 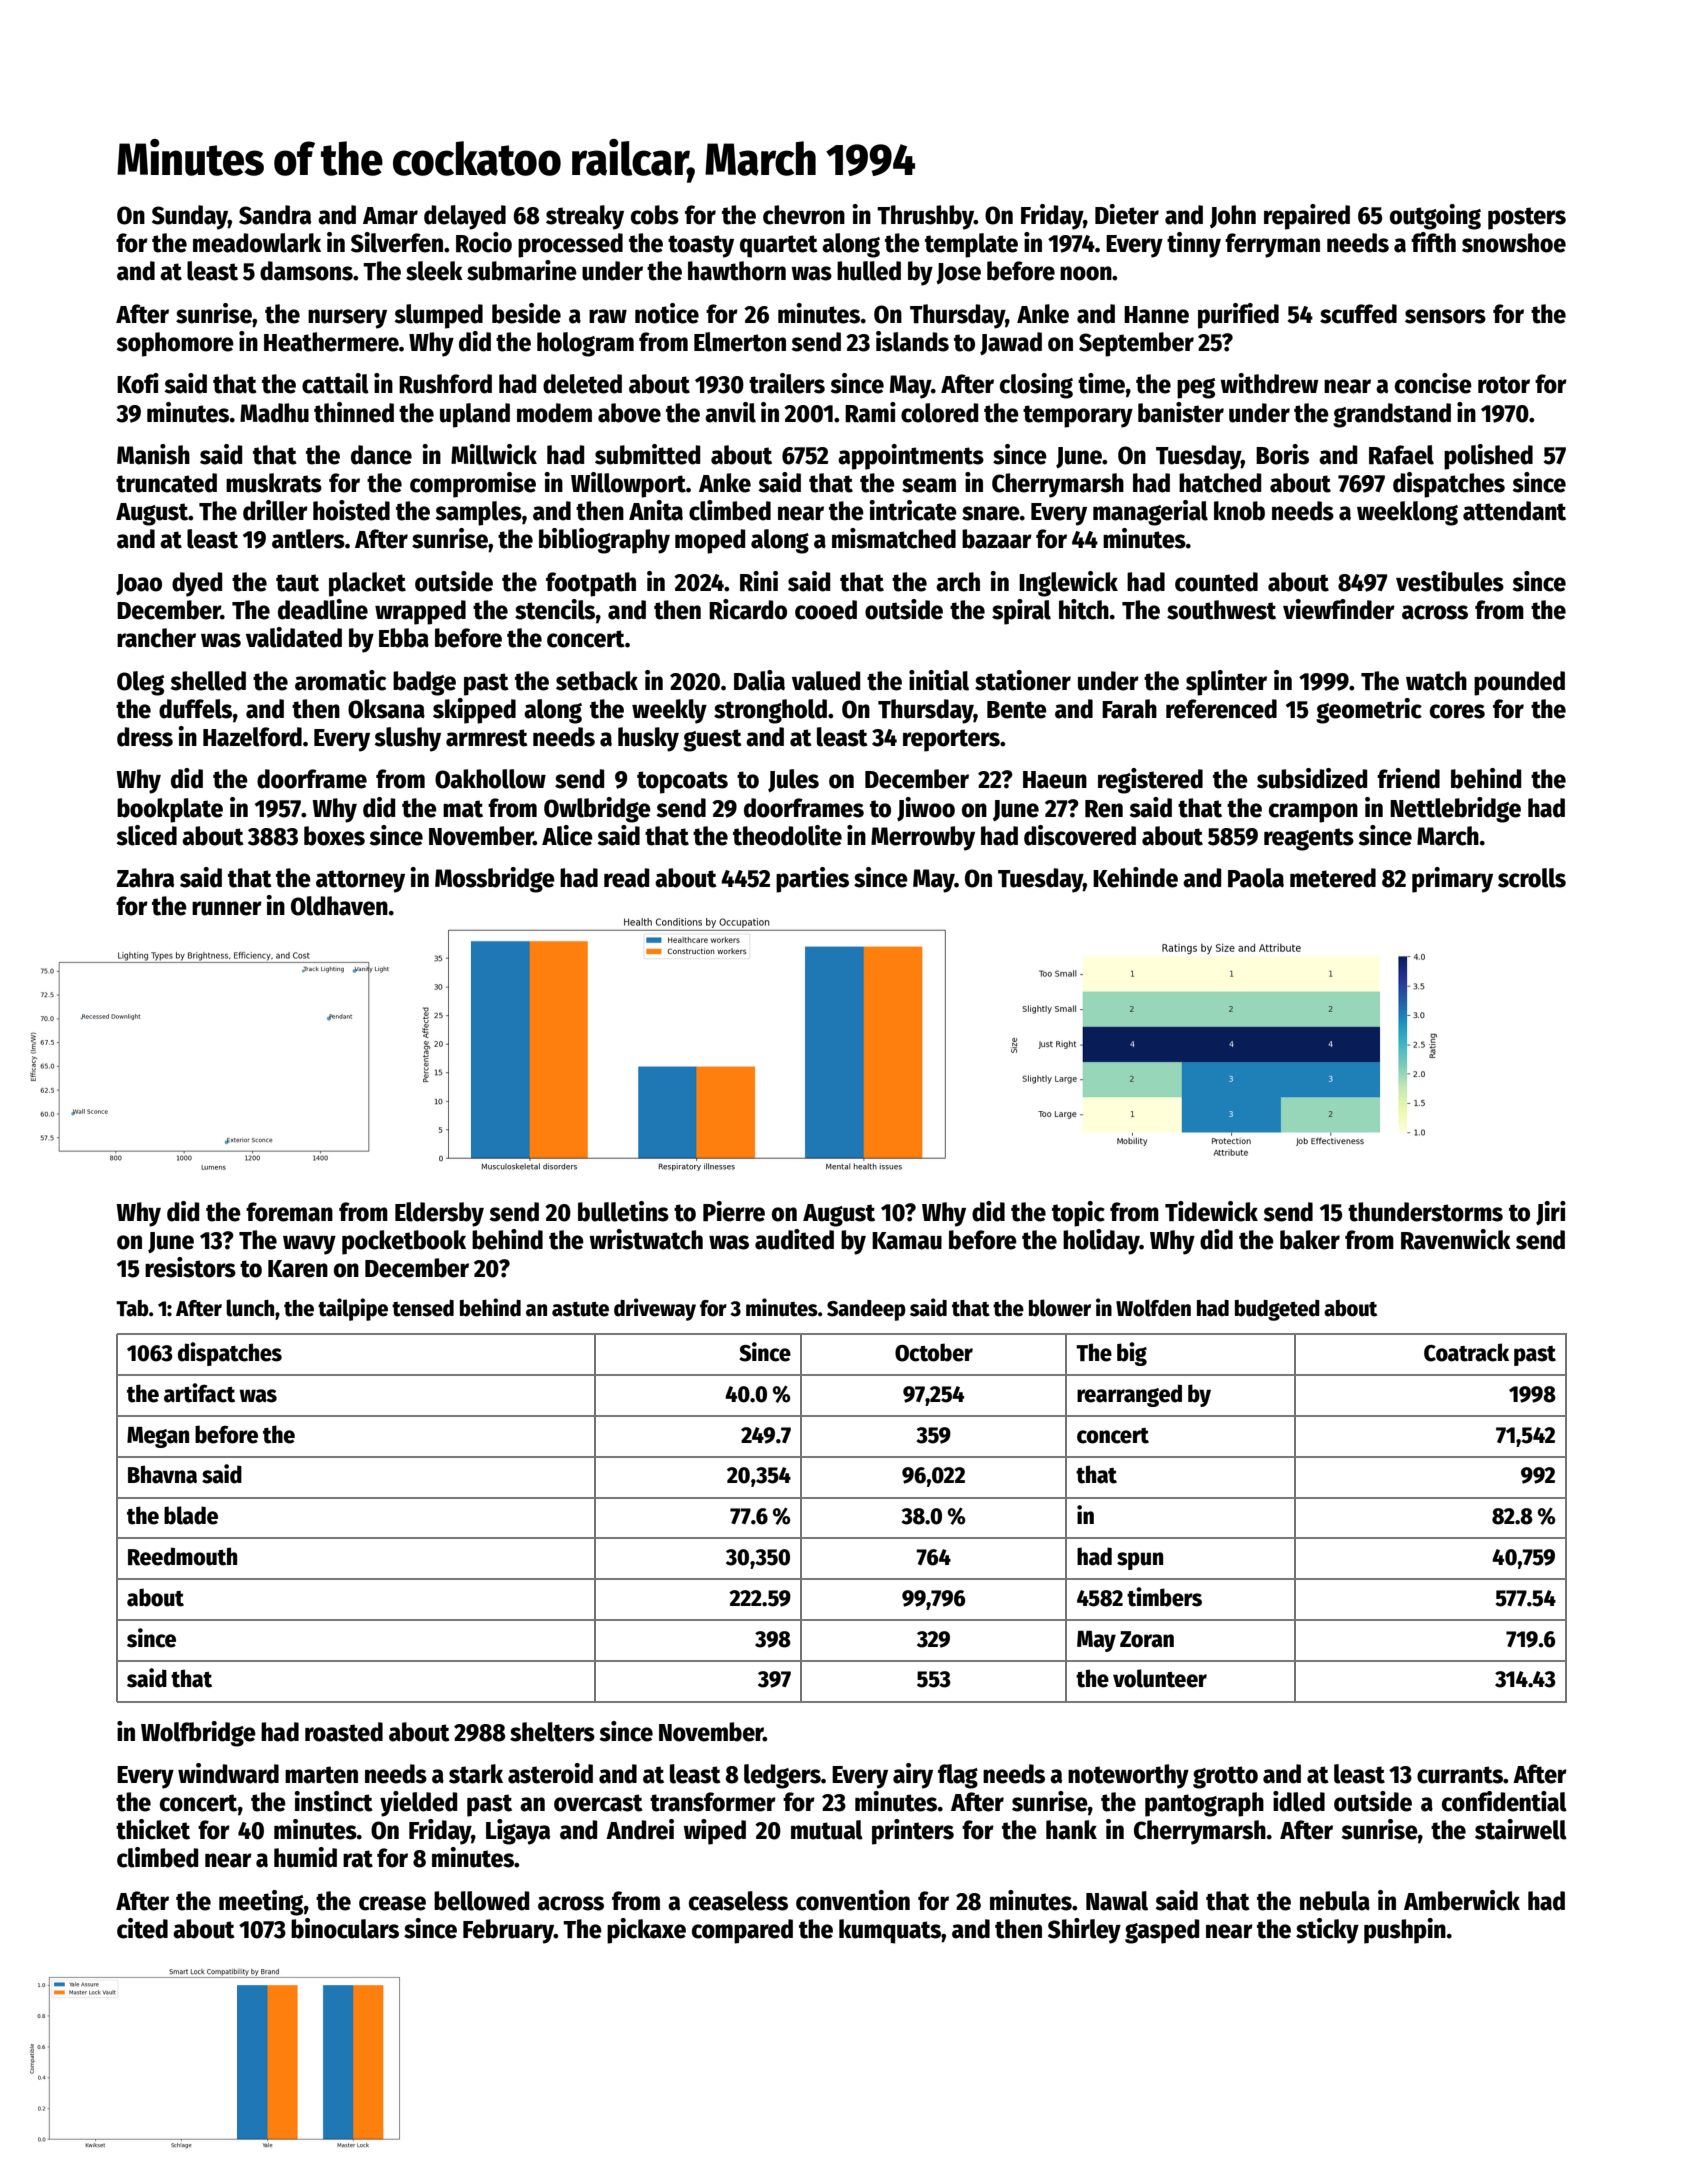 What do you see at coordinates (812, 880) in the screenshot?
I see `parties` at bounding box center [812, 880].
